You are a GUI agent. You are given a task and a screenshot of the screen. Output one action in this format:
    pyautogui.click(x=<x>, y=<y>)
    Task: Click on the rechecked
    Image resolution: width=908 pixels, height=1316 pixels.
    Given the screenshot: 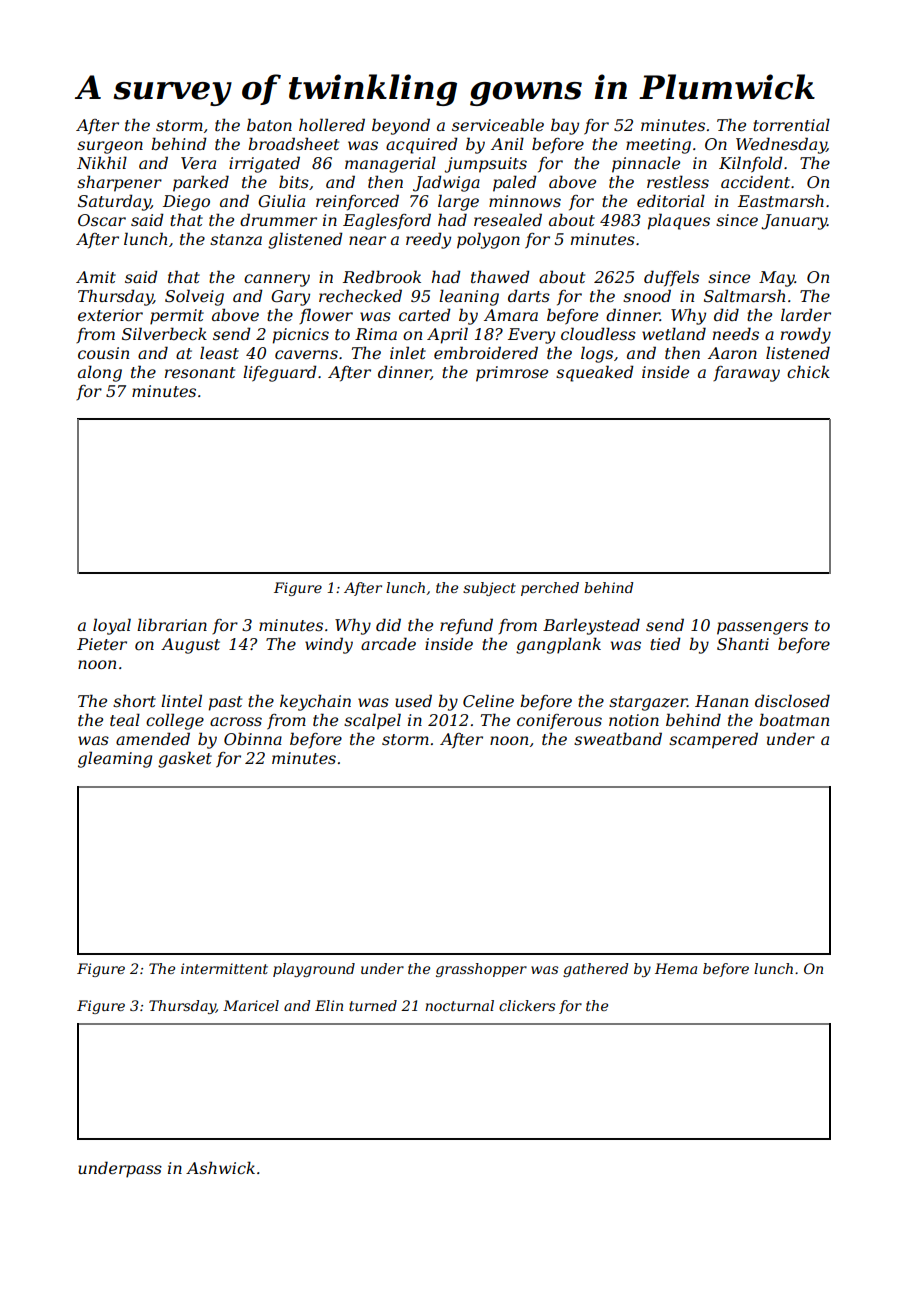 What is the action you would take?
    pyautogui.click(x=360, y=295)
